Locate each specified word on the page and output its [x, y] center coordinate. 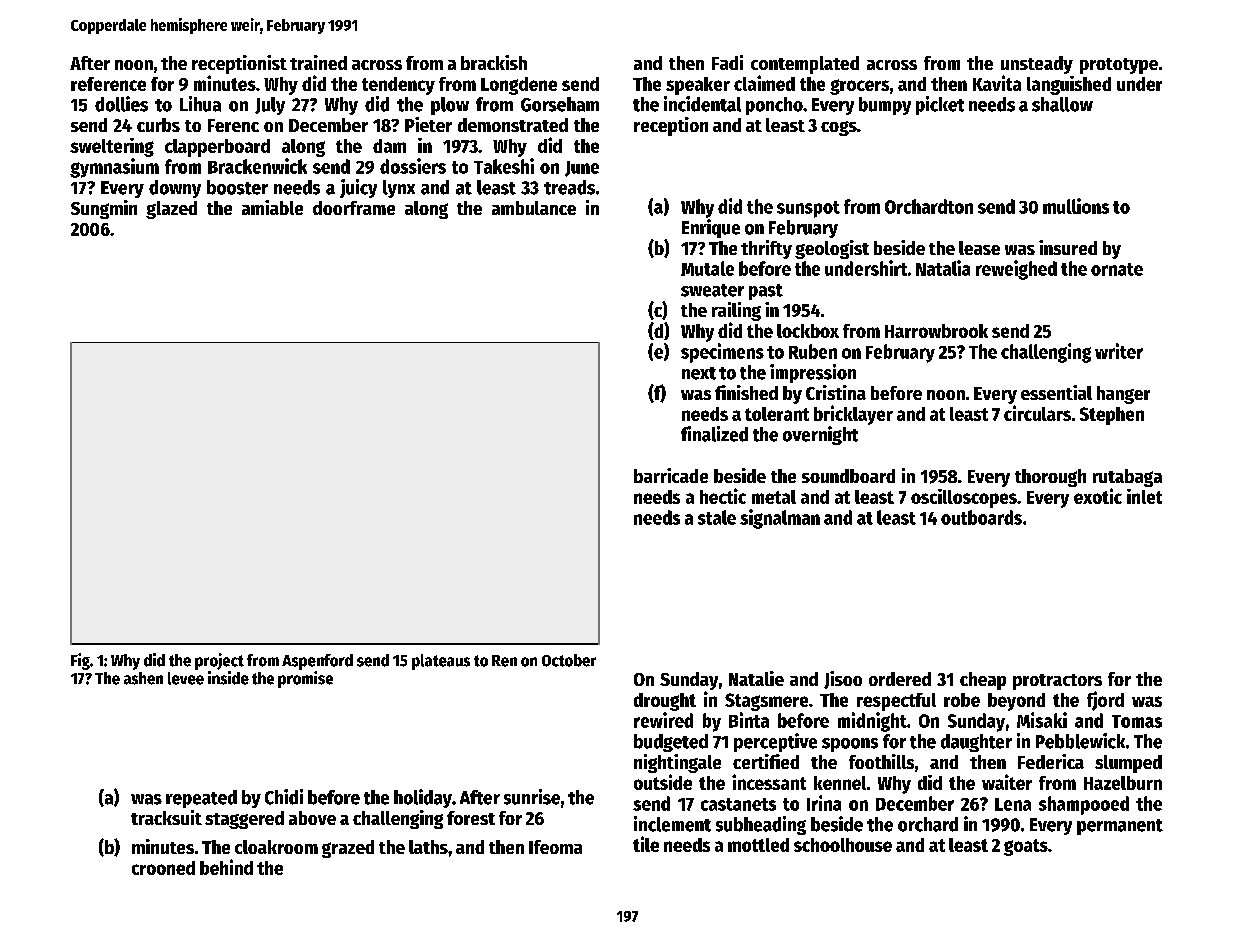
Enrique [711, 228]
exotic [1098, 496]
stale [717, 517]
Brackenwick [257, 166]
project [219, 661]
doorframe [354, 208]
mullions [1076, 206]
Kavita [997, 83]
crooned [163, 868]
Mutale [707, 268]
